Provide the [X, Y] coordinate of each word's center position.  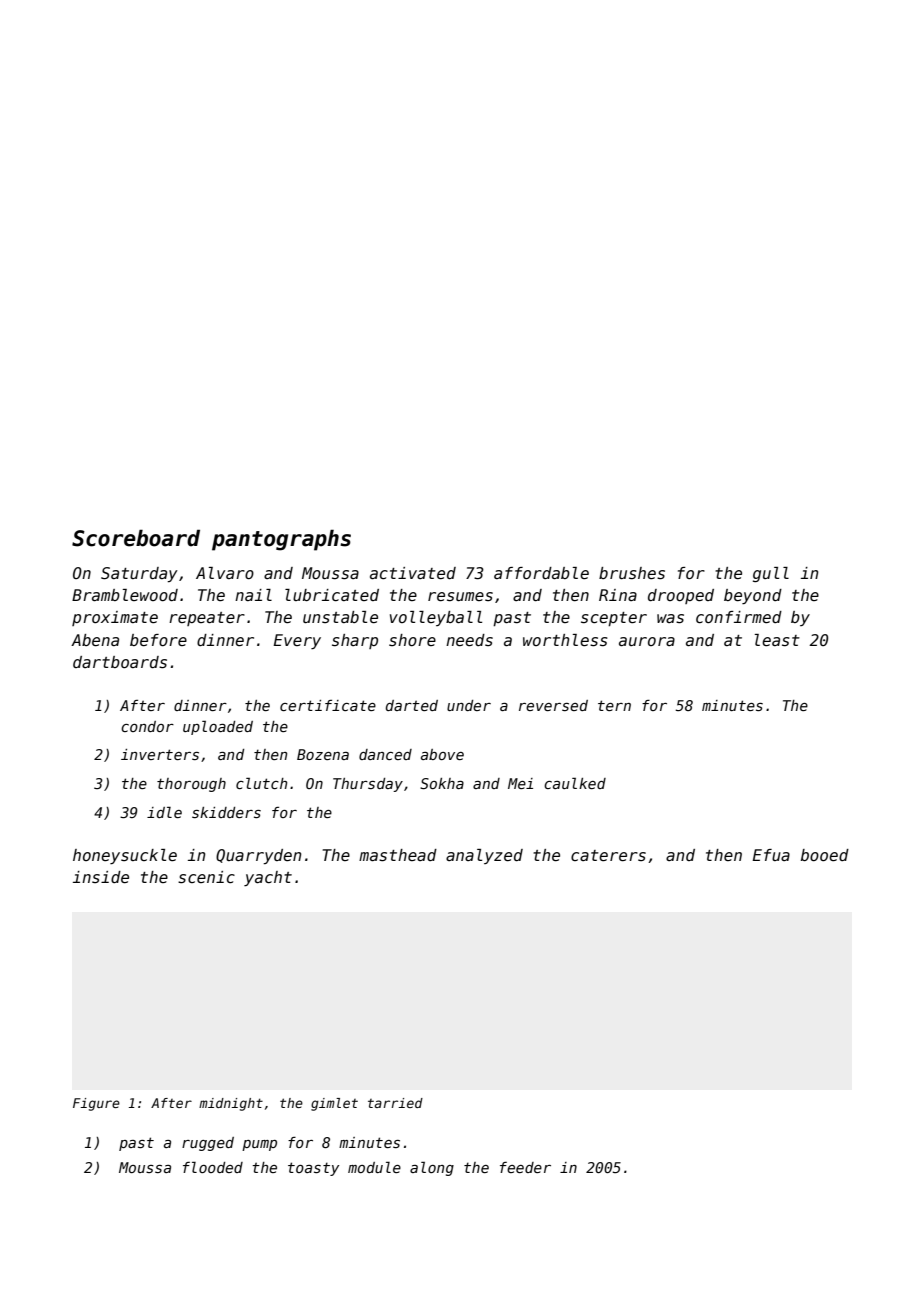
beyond [753, 596]
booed [825, 855]
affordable [541, 573]
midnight [231, 1104]
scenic [206, 877]
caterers [608, 855]
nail [253, 595]
